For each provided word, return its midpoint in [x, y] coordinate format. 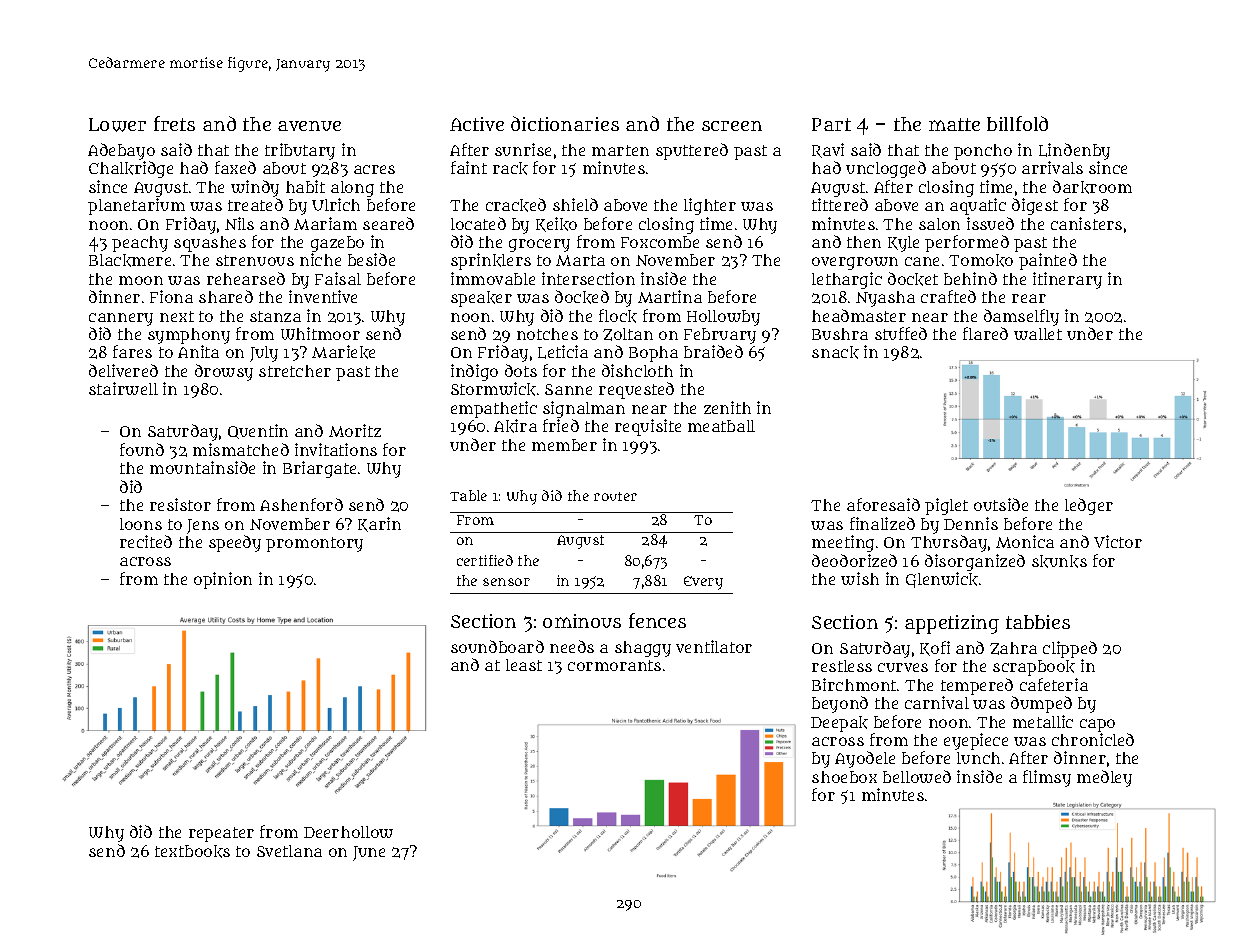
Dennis [971, 523]
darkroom [1092, 187]
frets [174, 123]
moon [141, 280]
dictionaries [565, 123]
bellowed [917, 776]
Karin [379, 524]
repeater [221, 834]
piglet [946, 506]
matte [954, 124]
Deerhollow [348, 832]
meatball [721, 426]
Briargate [319, 469]
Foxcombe [660, 242]
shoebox [844, 777]
